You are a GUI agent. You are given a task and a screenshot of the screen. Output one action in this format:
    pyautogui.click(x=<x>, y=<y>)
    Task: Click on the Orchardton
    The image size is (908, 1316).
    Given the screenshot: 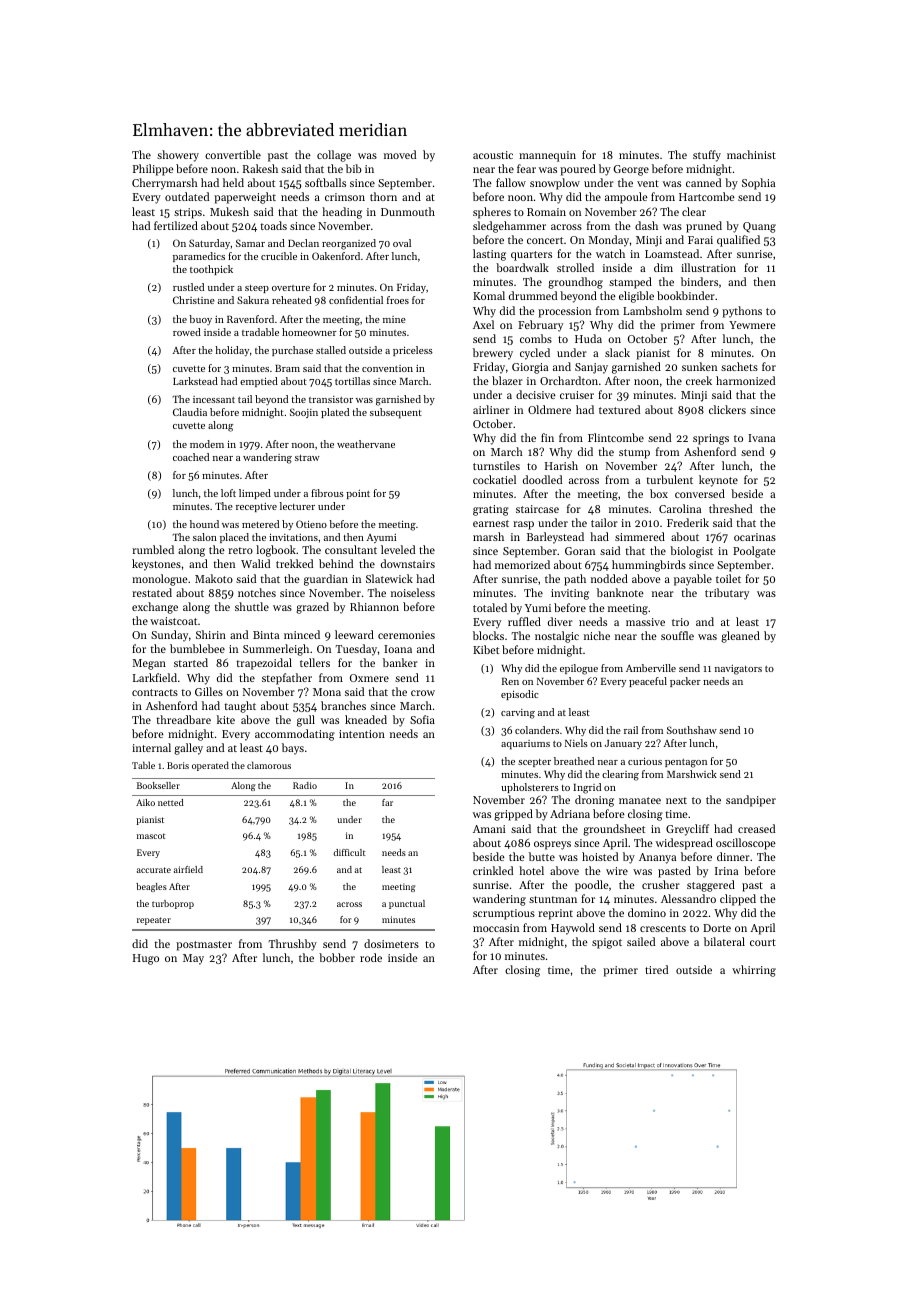 What is the action you would take?
    pyautogui.click(x=569, y=380)
